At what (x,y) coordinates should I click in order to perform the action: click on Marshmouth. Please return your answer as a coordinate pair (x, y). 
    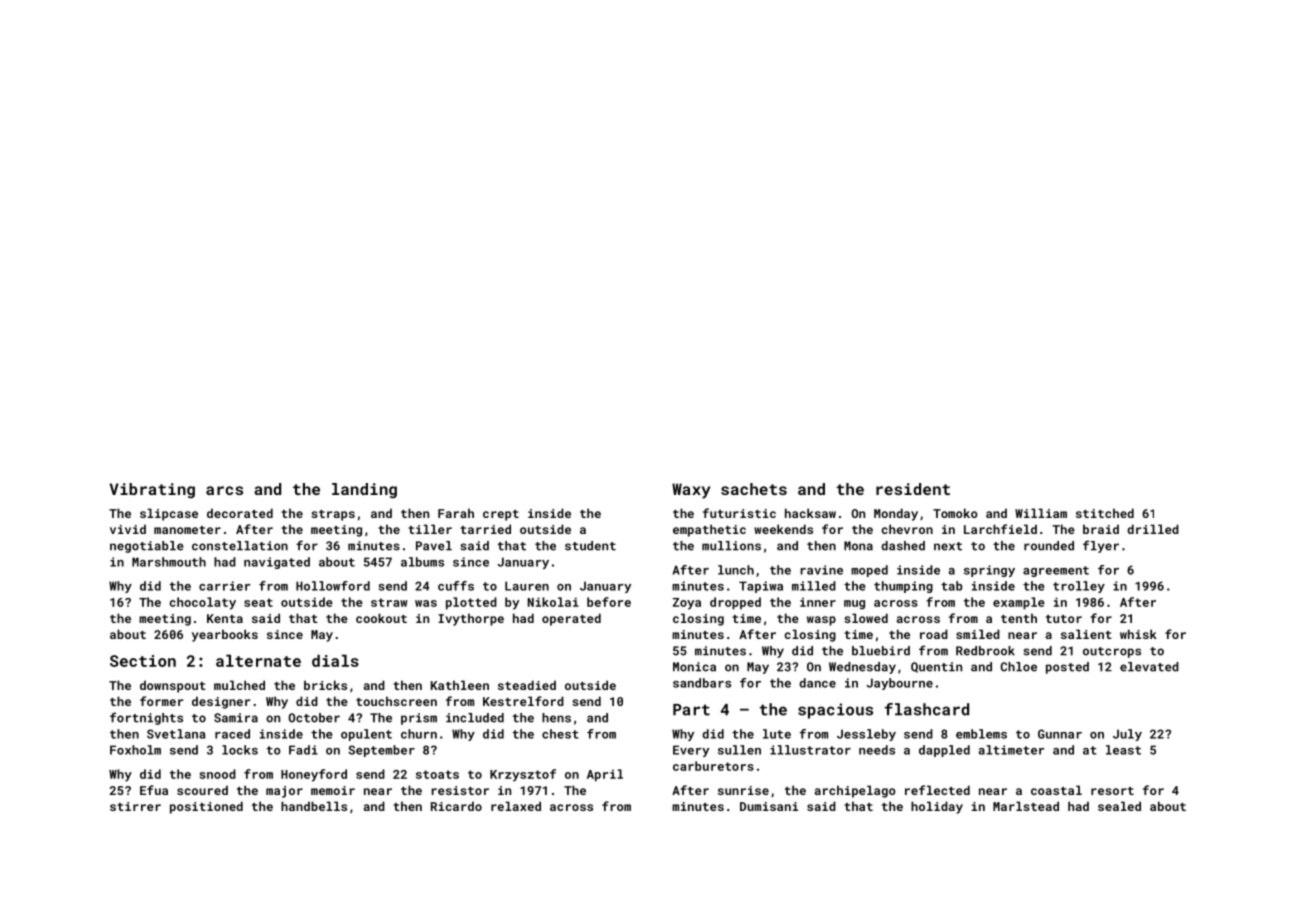
    Looking at the image, I should click on (169, 562).
